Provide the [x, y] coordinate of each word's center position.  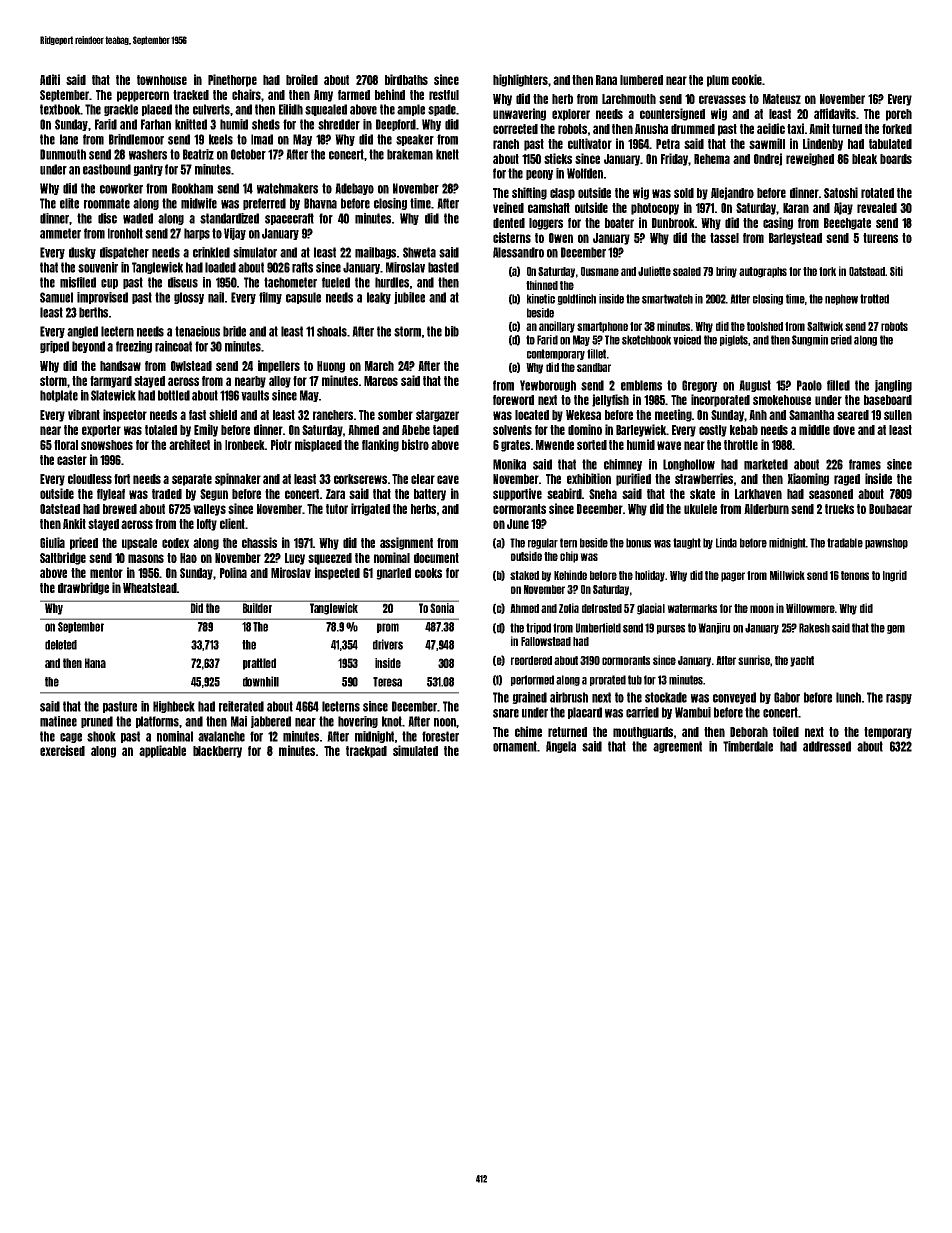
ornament [515, 746]
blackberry [217, 752]
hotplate [59, 396]
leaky [379, 298]
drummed [693, 129]
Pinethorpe [232, 80]
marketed [766, 464]
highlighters [520, 80]
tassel [724, 238]
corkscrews [360, 479]
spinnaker [238, 479]
